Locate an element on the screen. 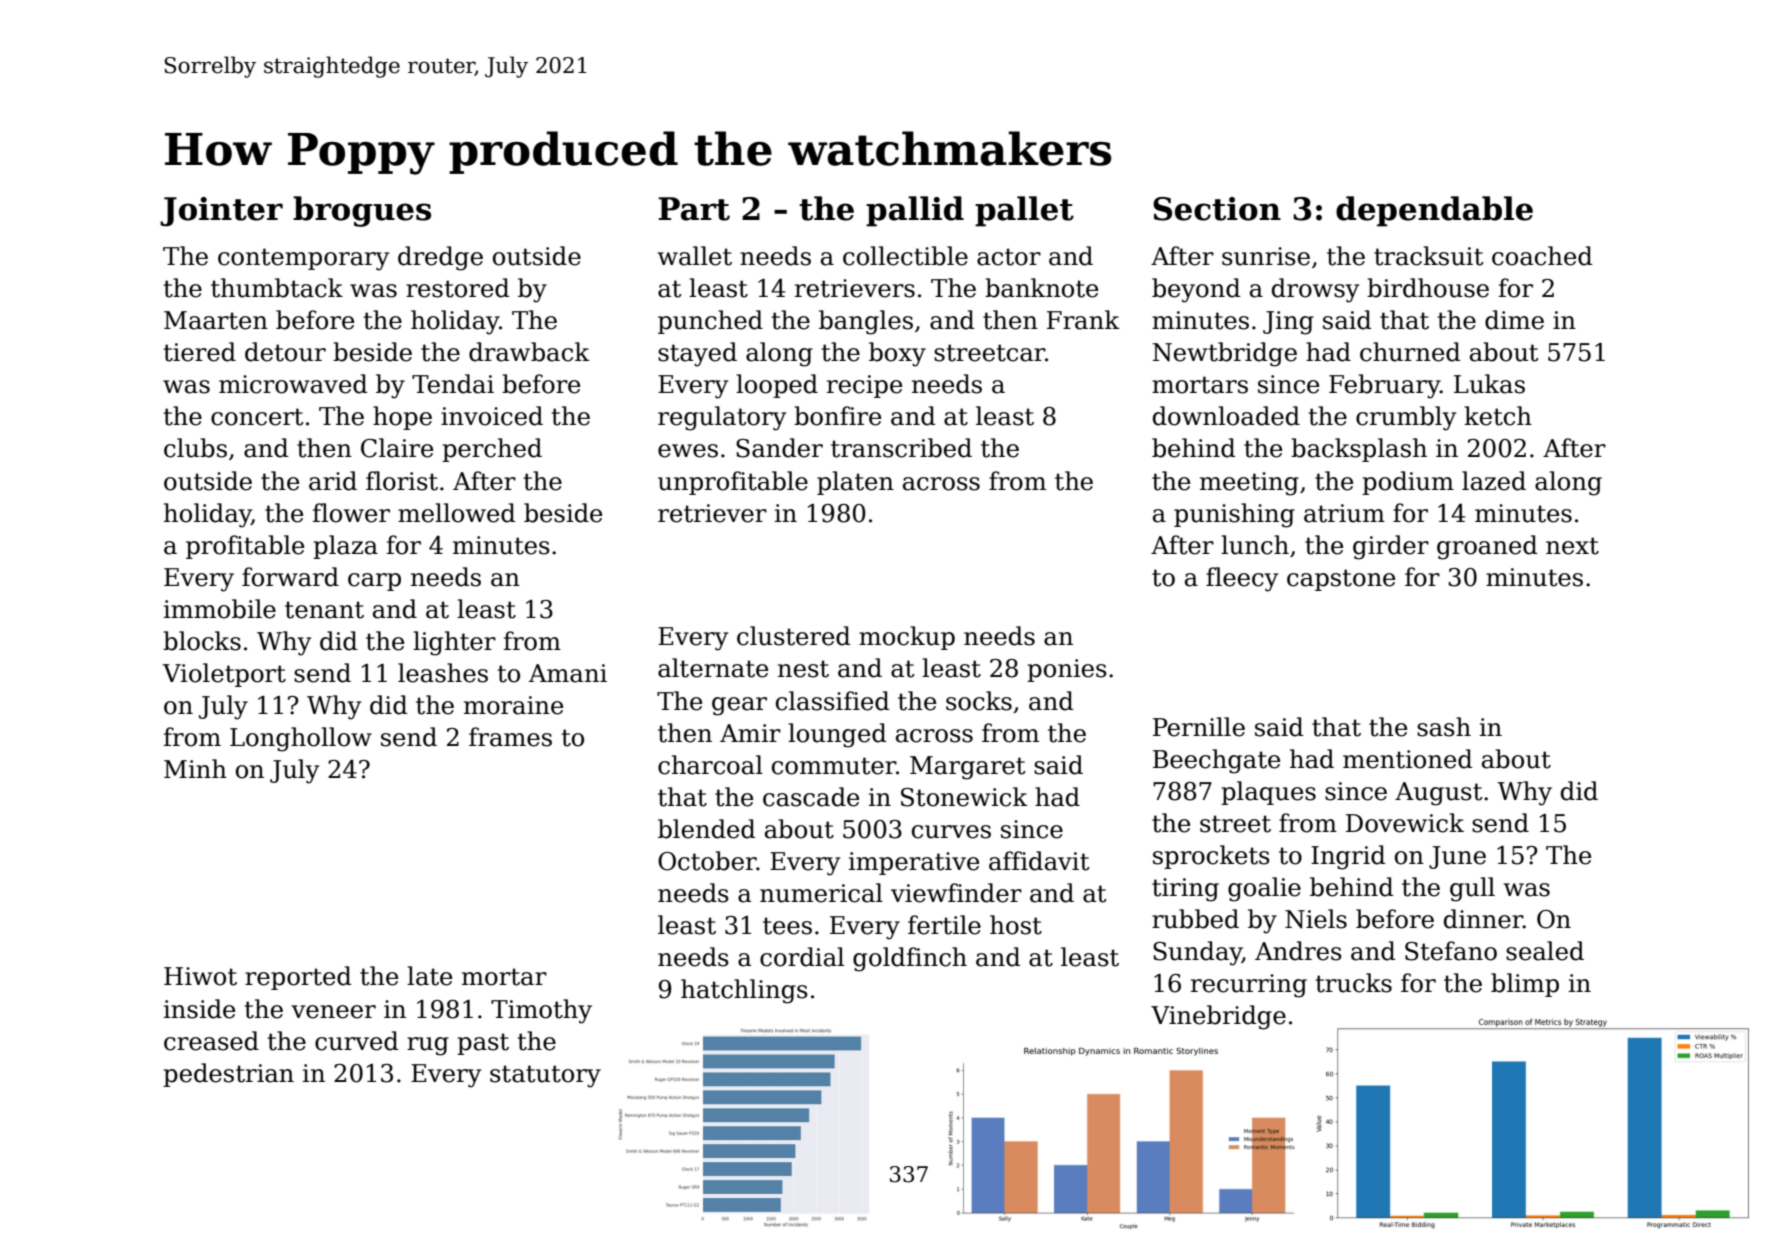 This screenshot has height=1256, width=1777. girder is located at coordinates (1391, 547).
